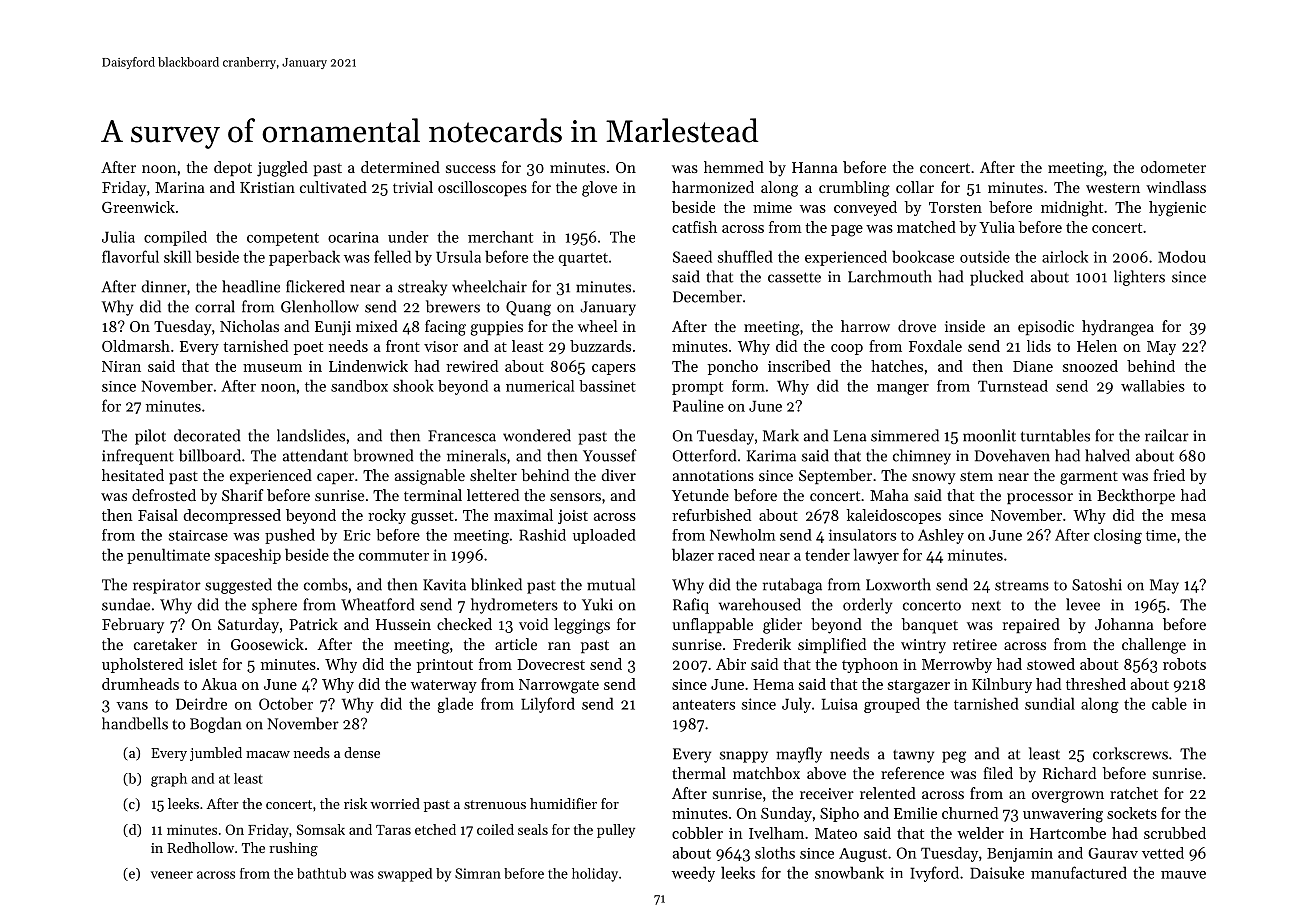 The height and width of the screenshot is (924, 1308). Describe the element at coordinates (923, 256) in the screenshot. I see `bookcase` at that location.
